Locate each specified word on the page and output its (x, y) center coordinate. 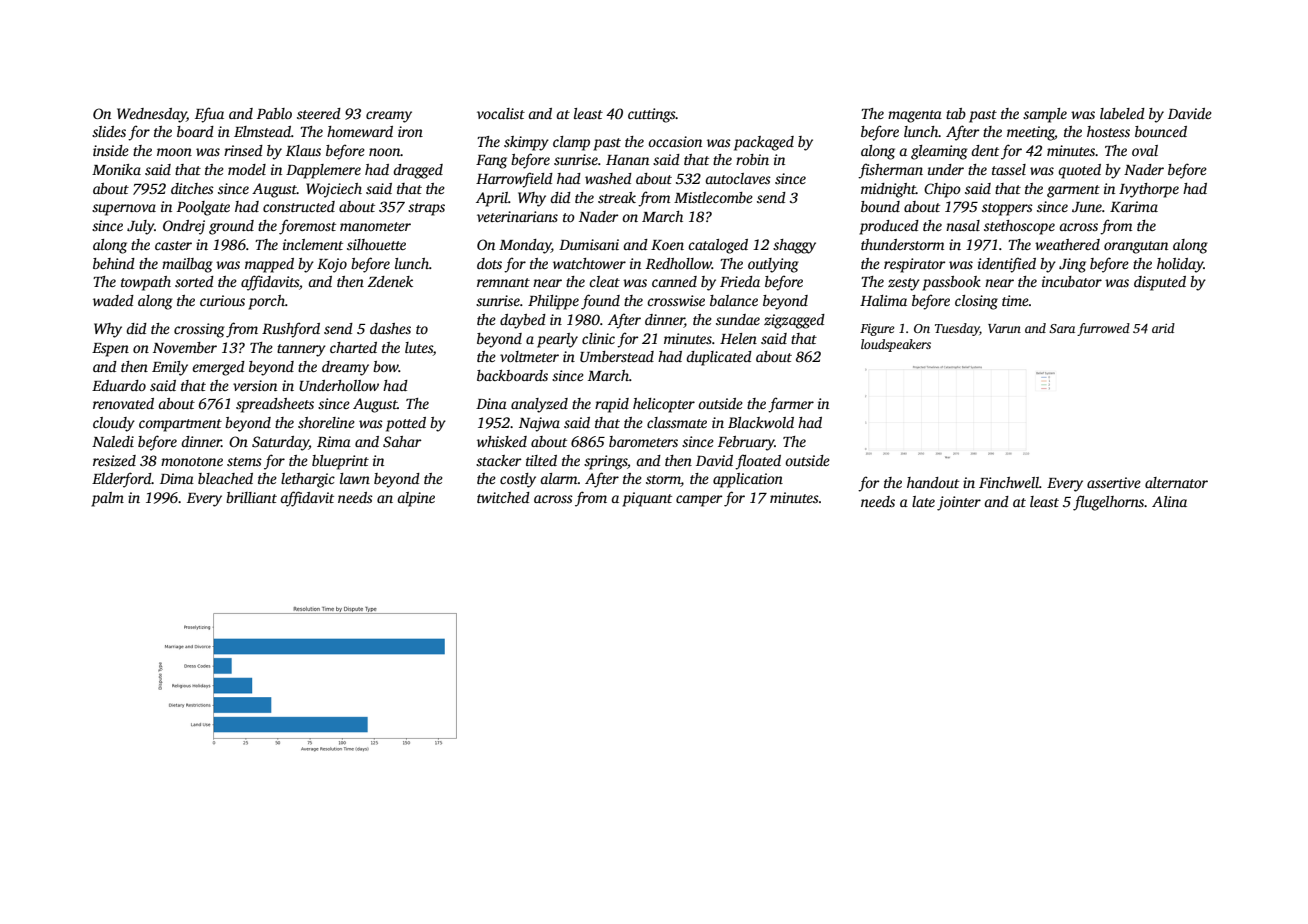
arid (1163, 328)
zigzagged (794, 321)
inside (111, 150)
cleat (604, 281)
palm (107, 499)
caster (173, 245)
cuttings (652, 115)
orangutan (1136, 247)
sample (1045, 115)
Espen (110, 350)
